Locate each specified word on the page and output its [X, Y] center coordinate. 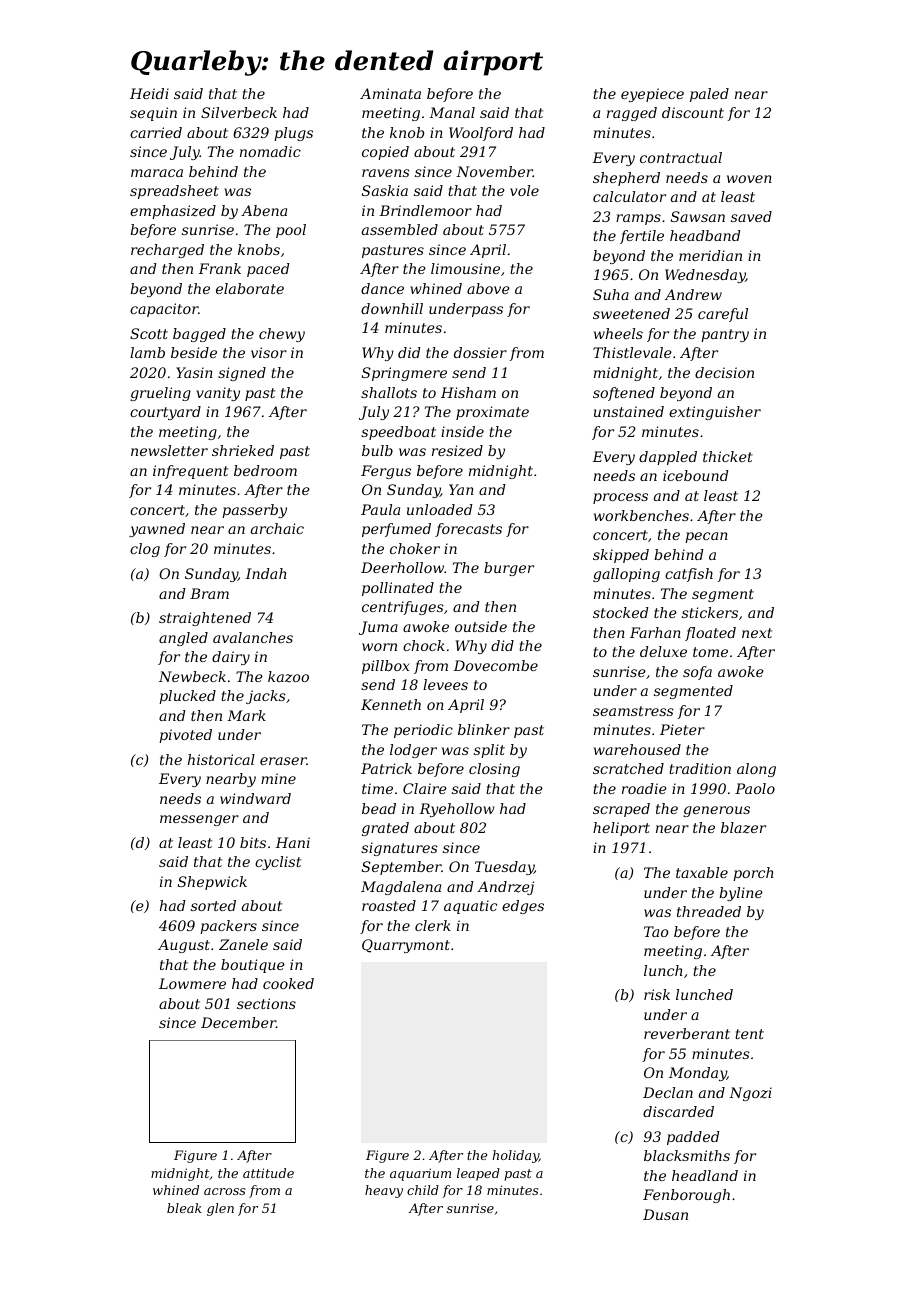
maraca [157, 173]
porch [753, 874]
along [756, 770]
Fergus [386, 472]
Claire [425, 788]
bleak [184, 1208]
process [620, 498]
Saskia [385, 190]
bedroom [265, 470]
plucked [187, 697]
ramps [638, 219]
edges [523, 907]
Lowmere [192, 983]
